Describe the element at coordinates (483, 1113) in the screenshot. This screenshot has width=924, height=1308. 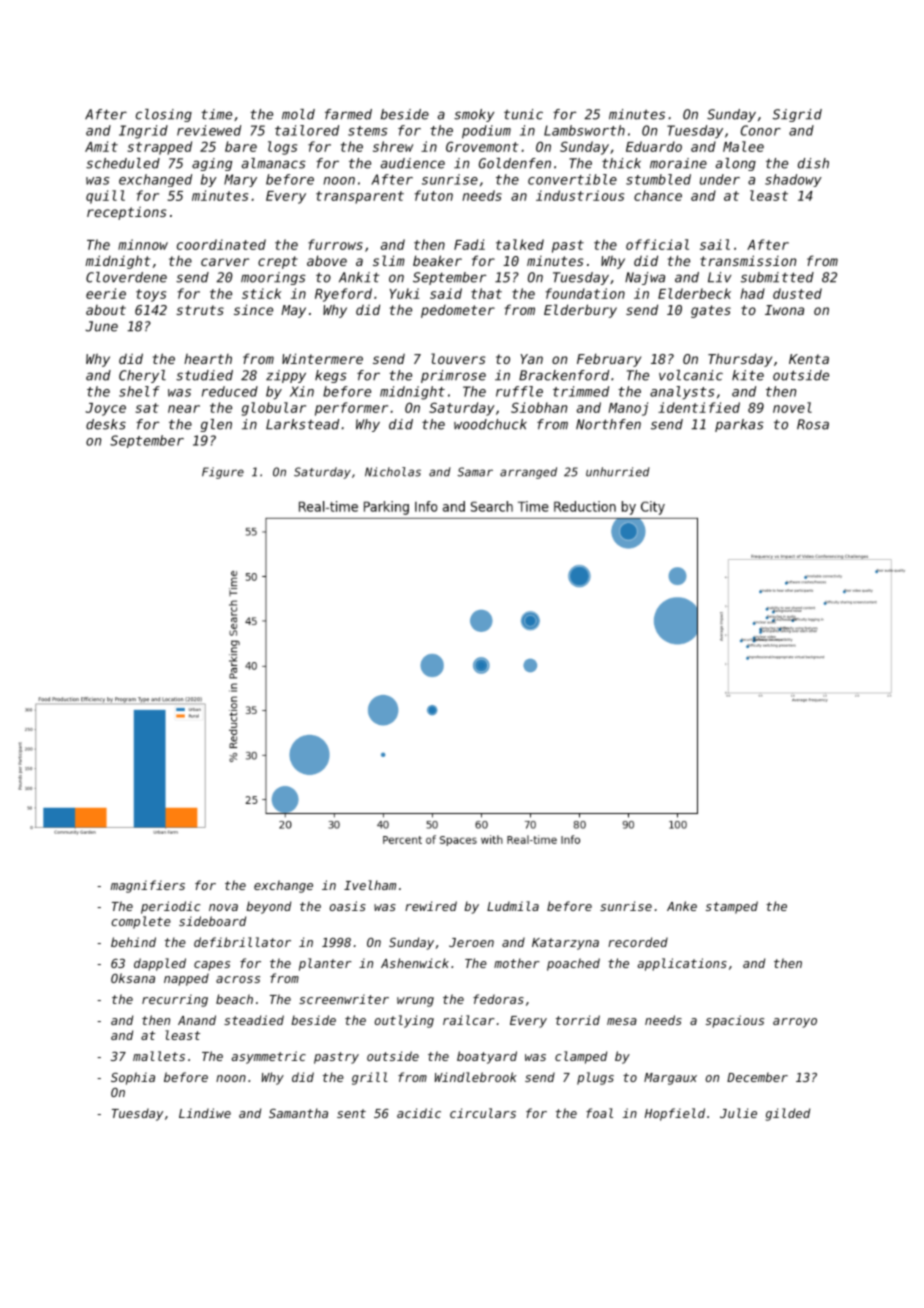
I see `circulars` at that location.
